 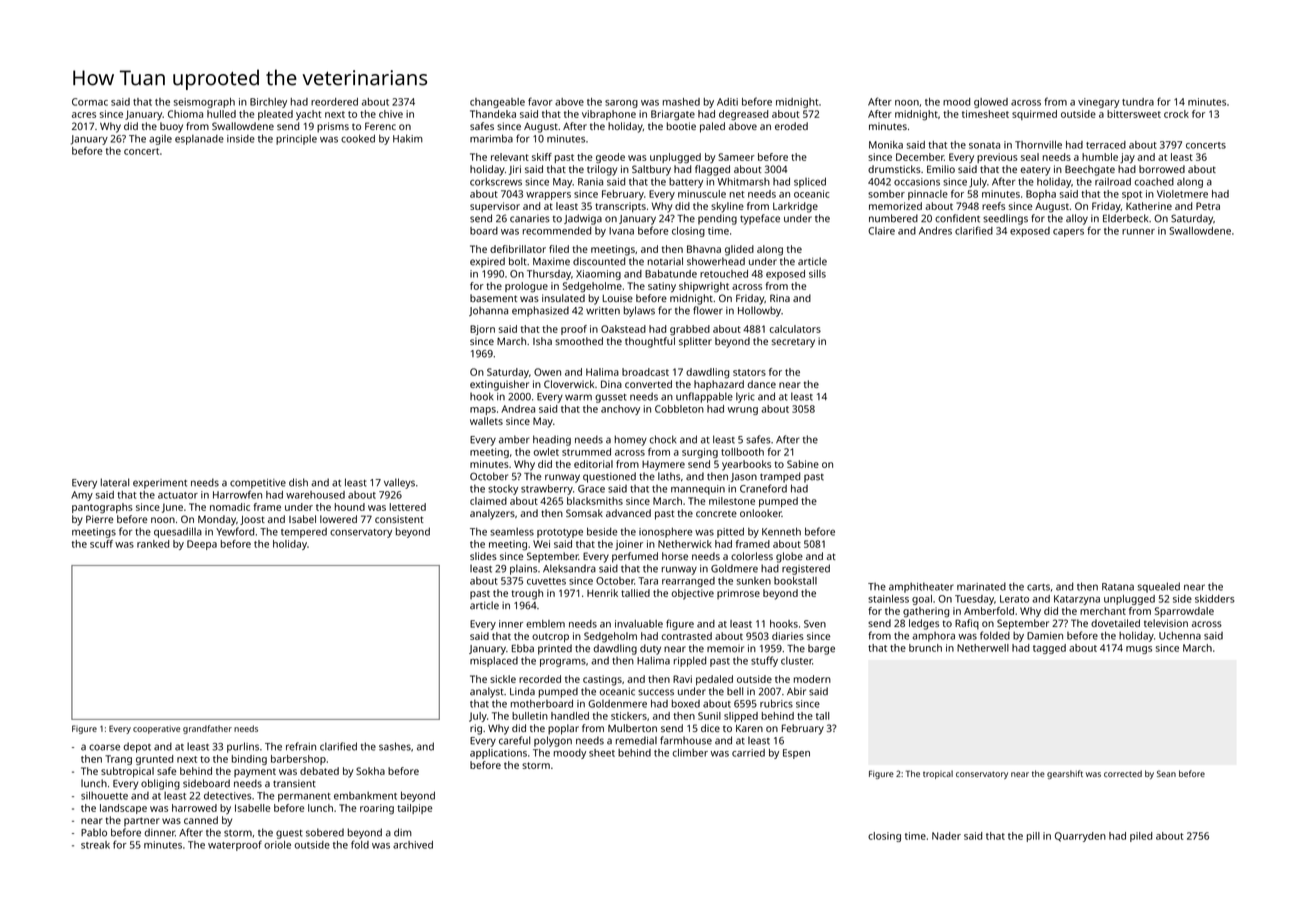 I want to click on runner, so click(x=1138, y=232).
